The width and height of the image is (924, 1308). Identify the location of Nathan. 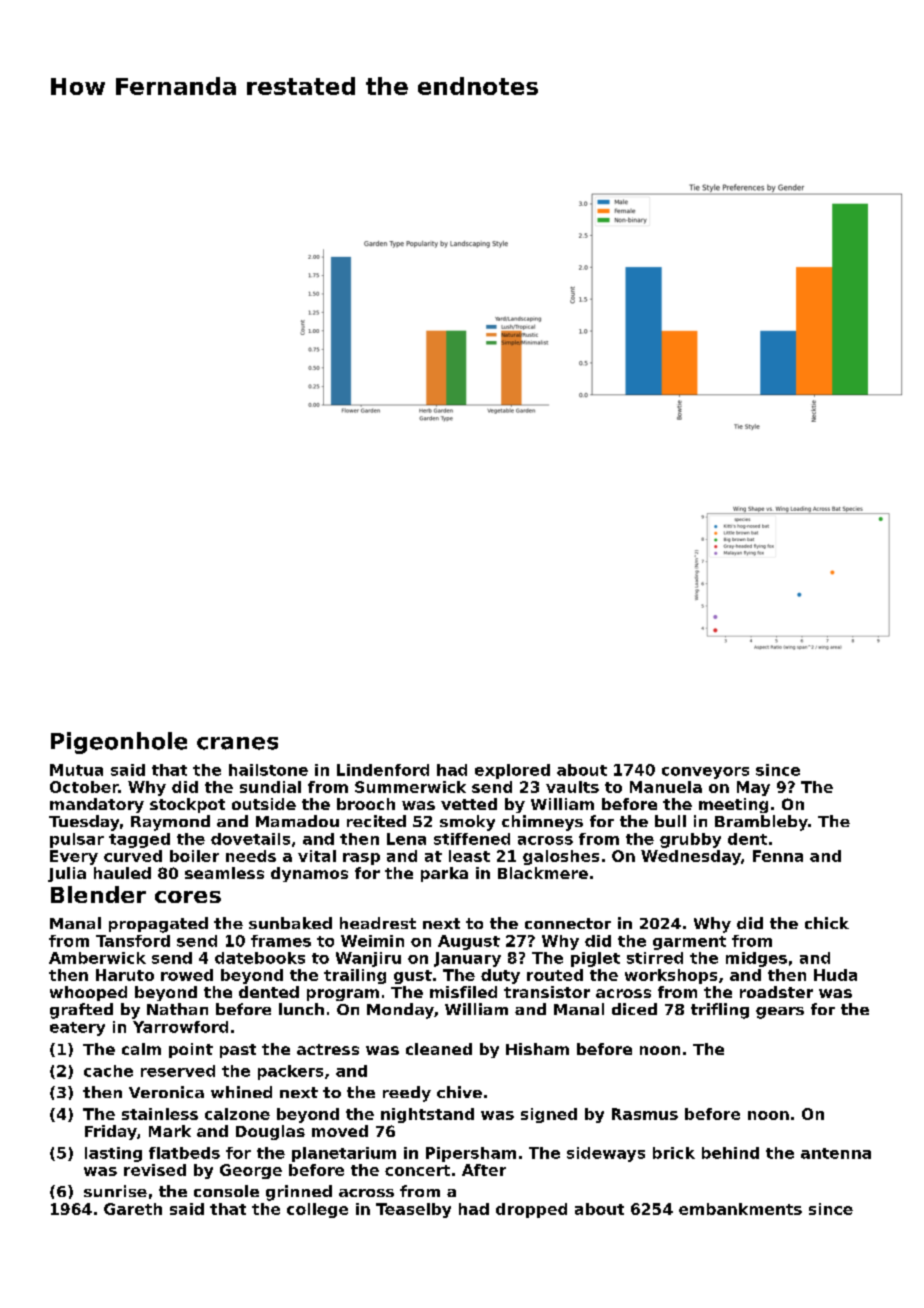
(177, 1009).
